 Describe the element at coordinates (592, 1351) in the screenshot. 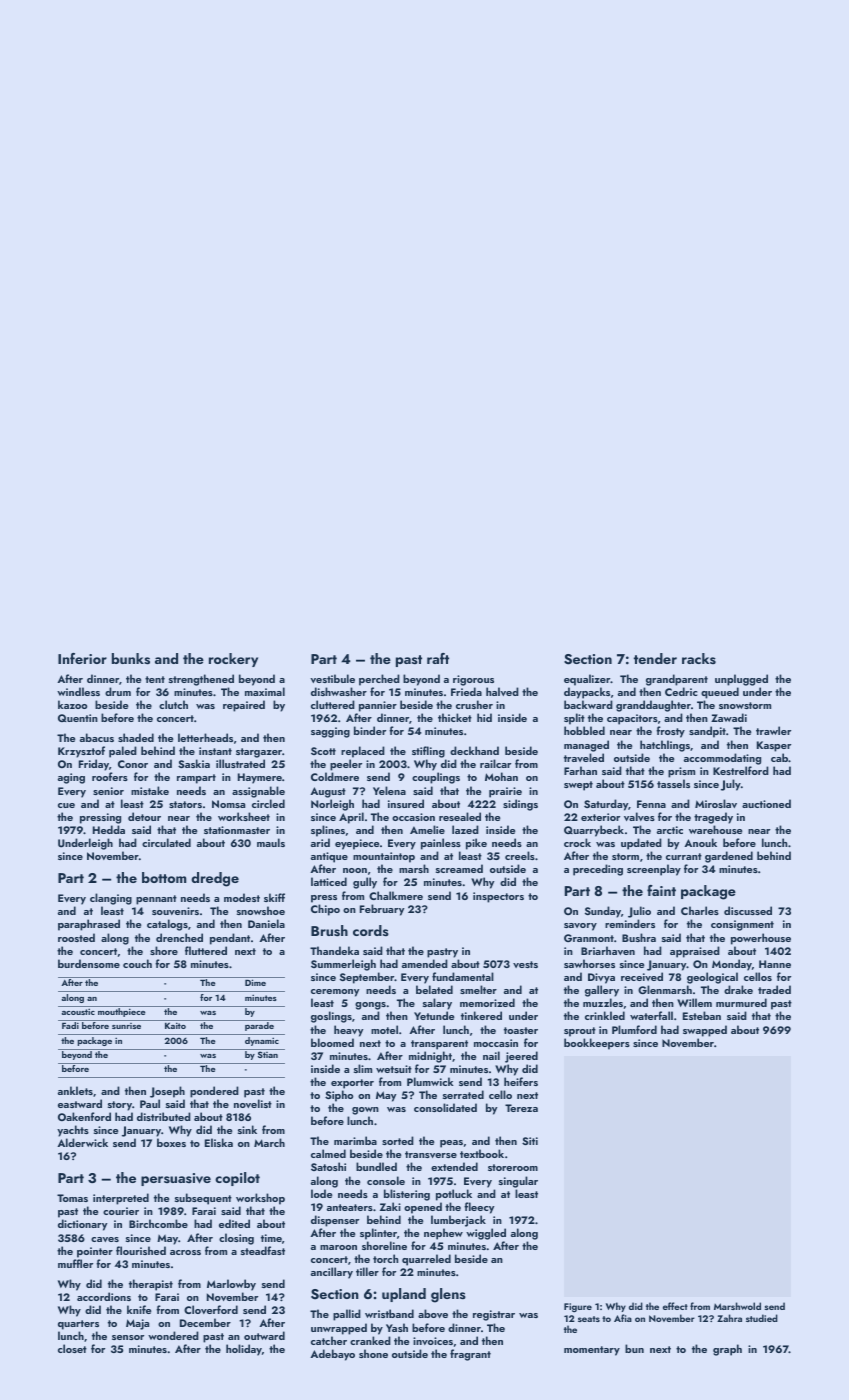

I see `momentary` at that location.
